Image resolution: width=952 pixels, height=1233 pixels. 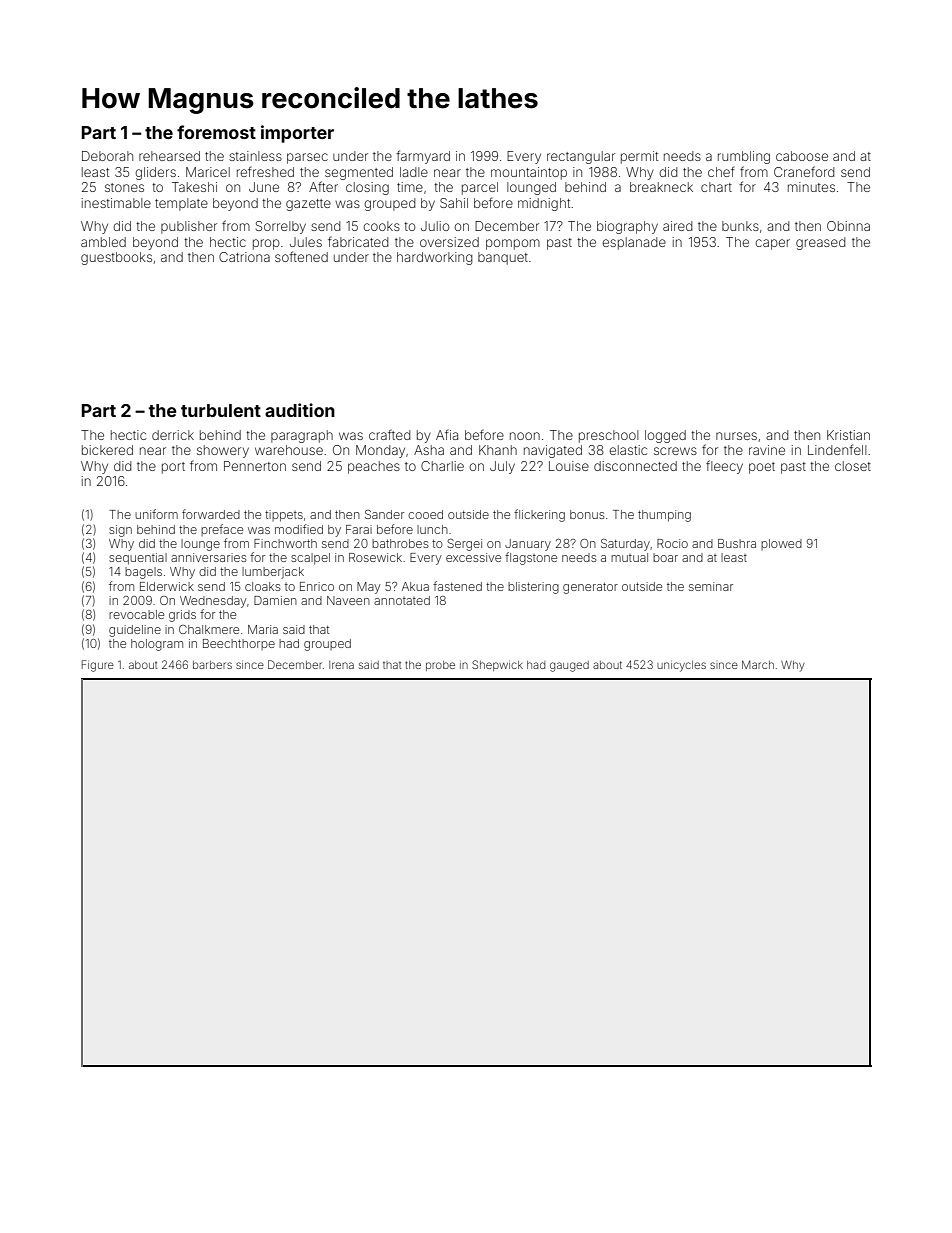 What do you see at coordinates (194, 187) in the screenshot?
I see `Takeshi` at bounding box center [194, 187].
